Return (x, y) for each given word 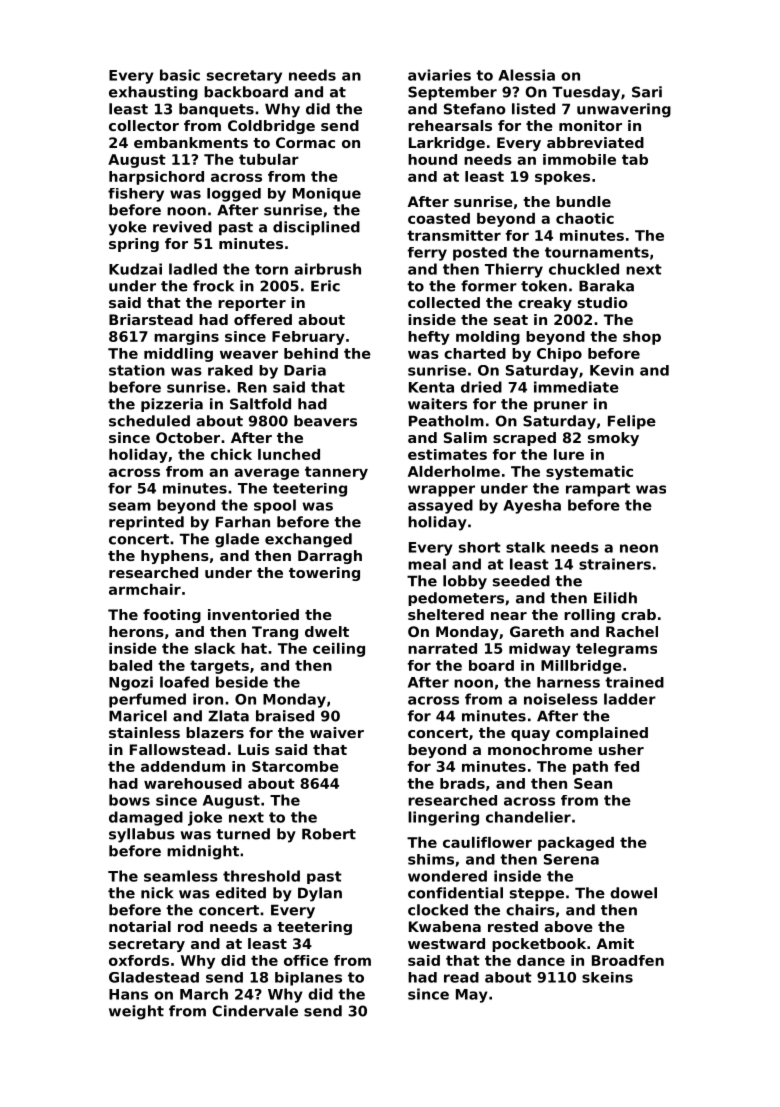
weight (136, 1012)
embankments (191, 142)
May (472, 996)
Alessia (526, 75)
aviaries (439, 75)
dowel (633, 893)
